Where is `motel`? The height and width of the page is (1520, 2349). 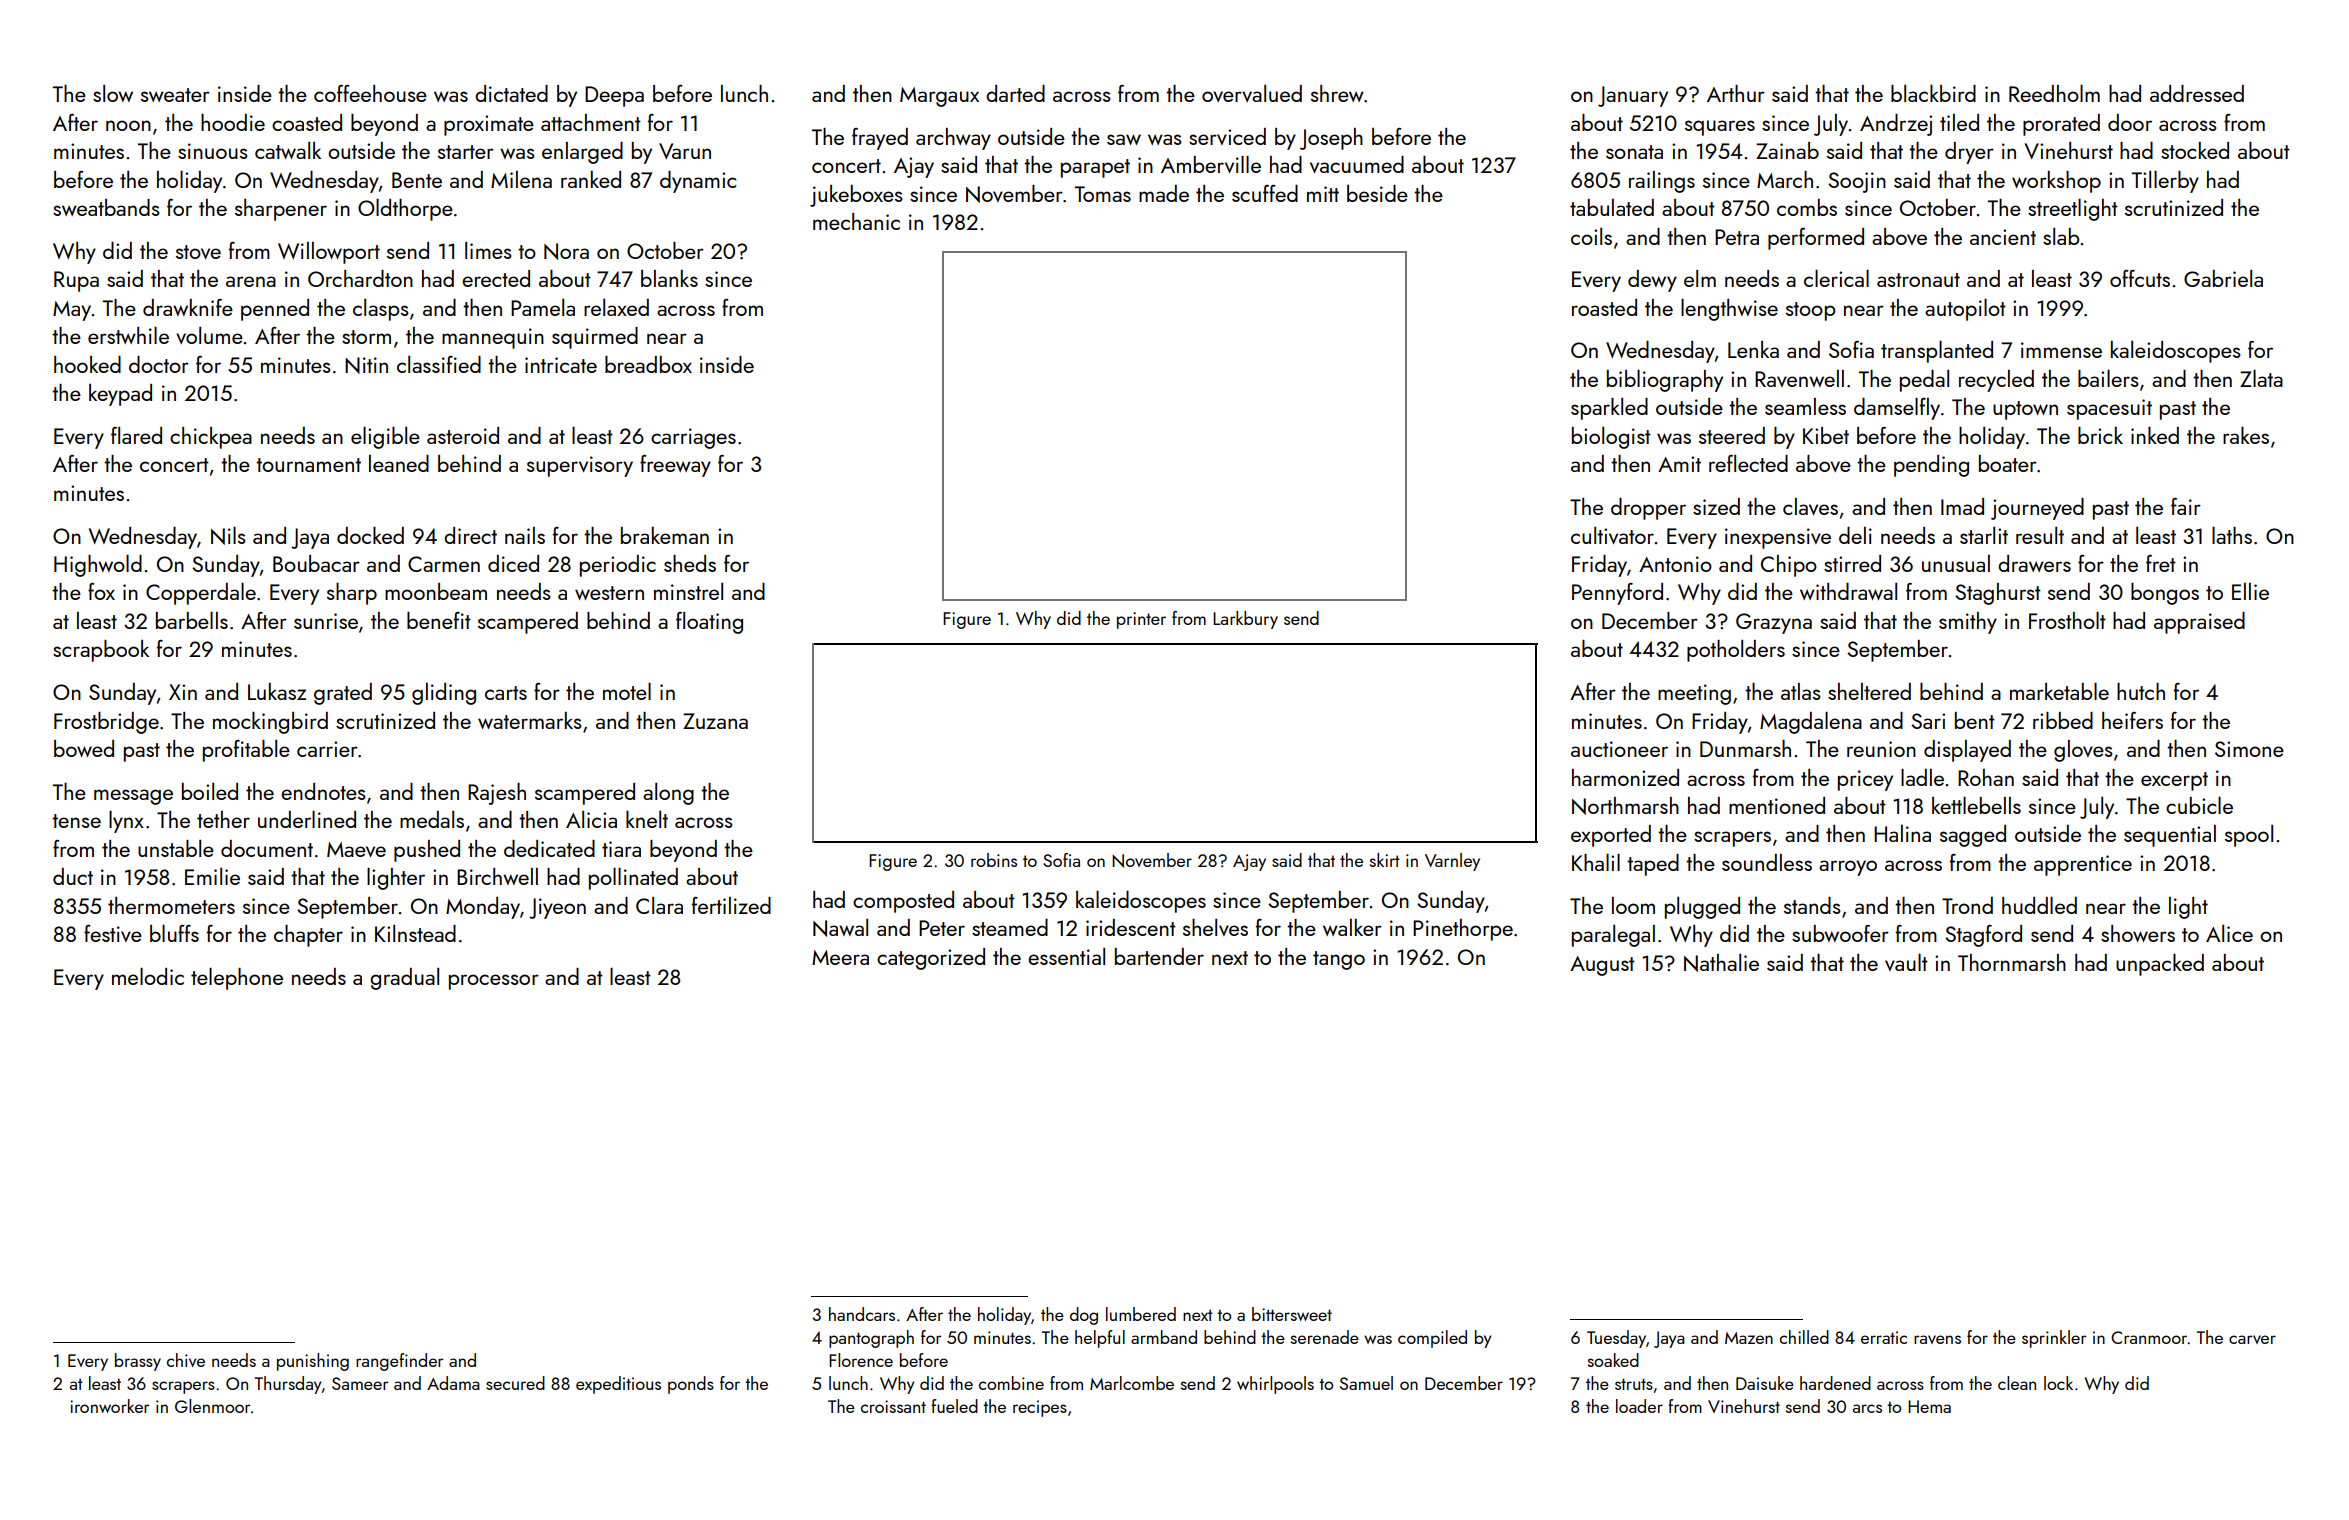
motel is located at coordinates (627, 691).
